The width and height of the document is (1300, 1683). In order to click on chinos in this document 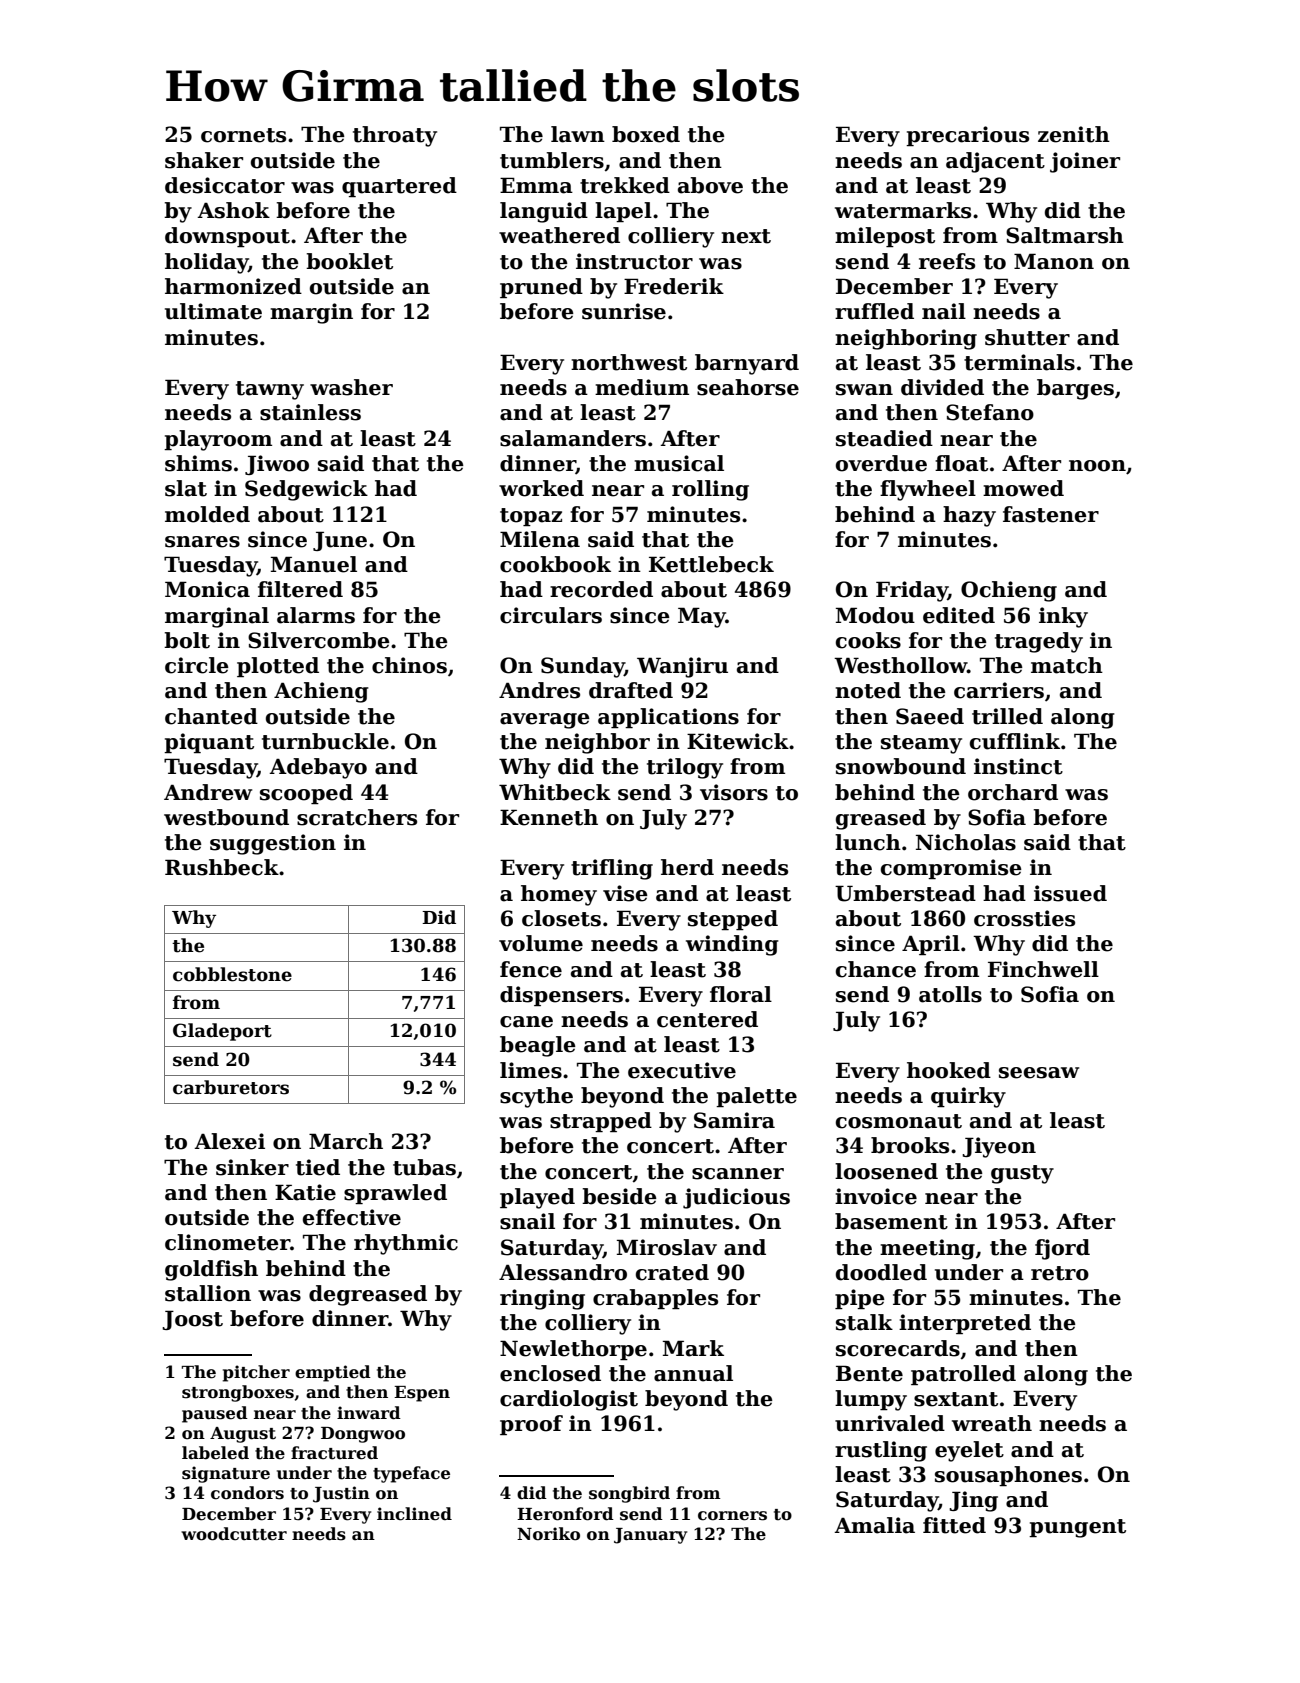, I will do `click(409, 665)`.
